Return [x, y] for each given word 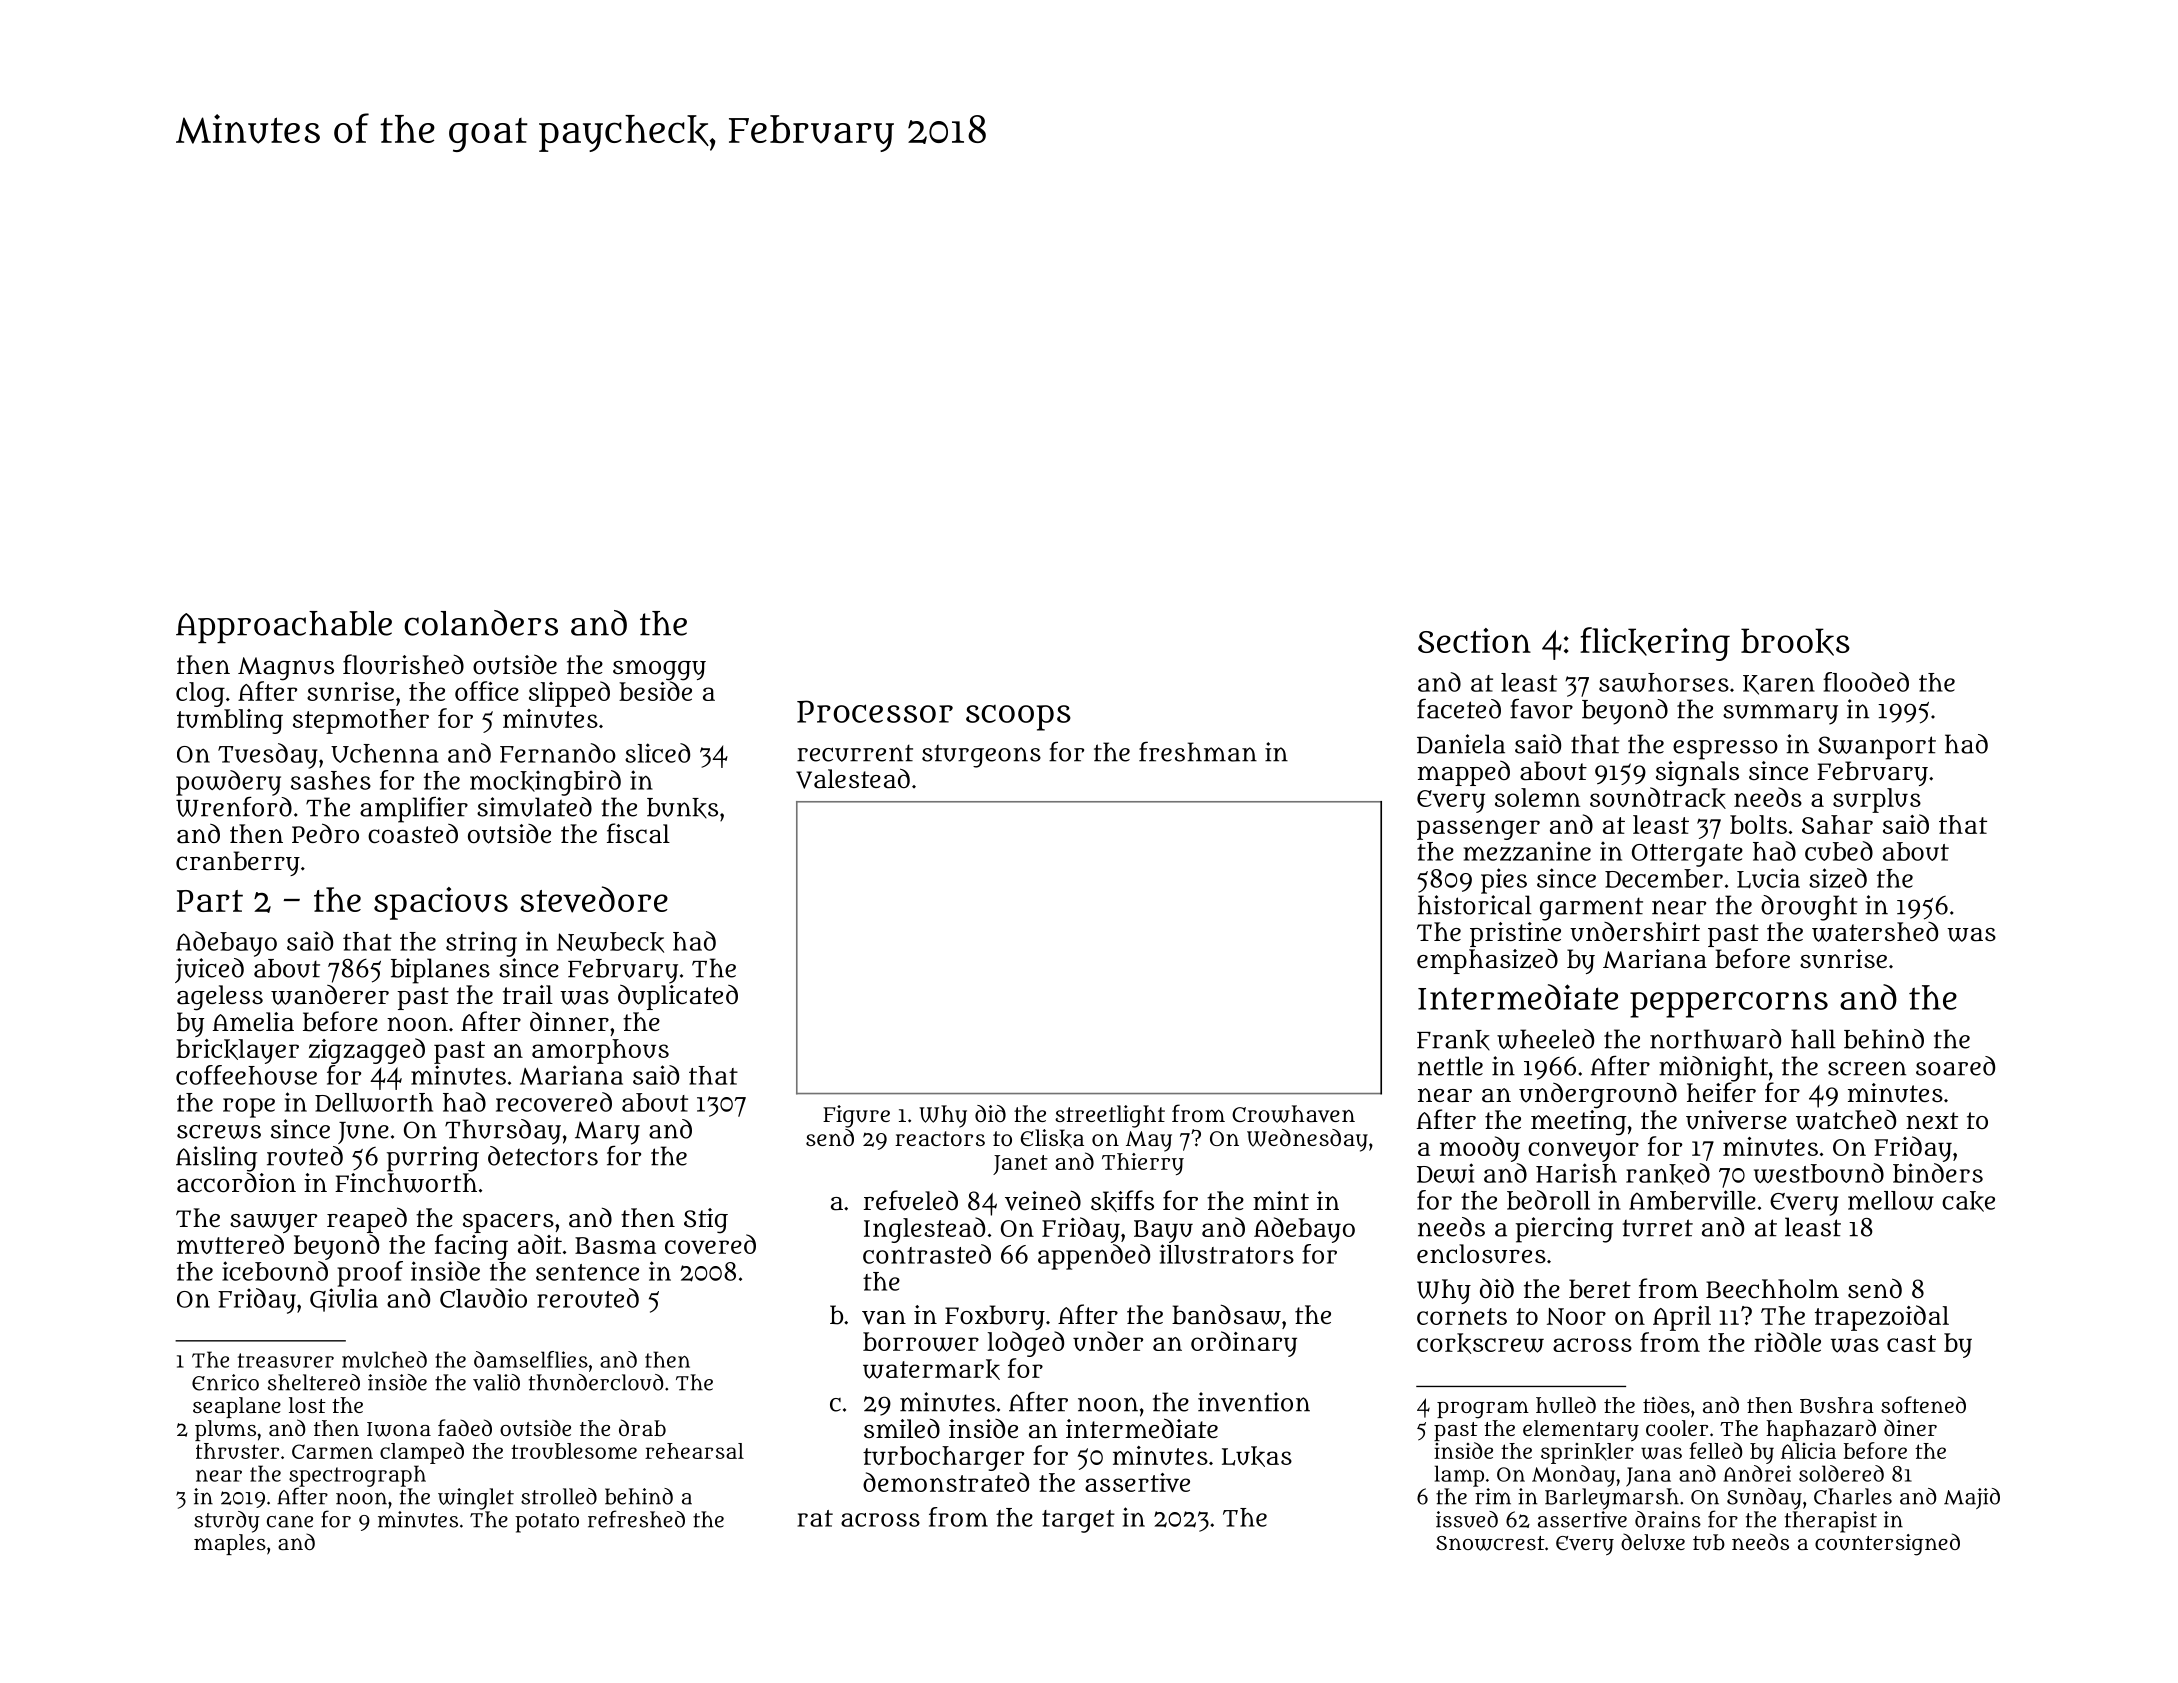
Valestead [853, 778]
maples [230, 1544]
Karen [1779, 685]
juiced [209, 970]
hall [1813, 1039]
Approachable [284, 627]
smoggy [659, 670]
